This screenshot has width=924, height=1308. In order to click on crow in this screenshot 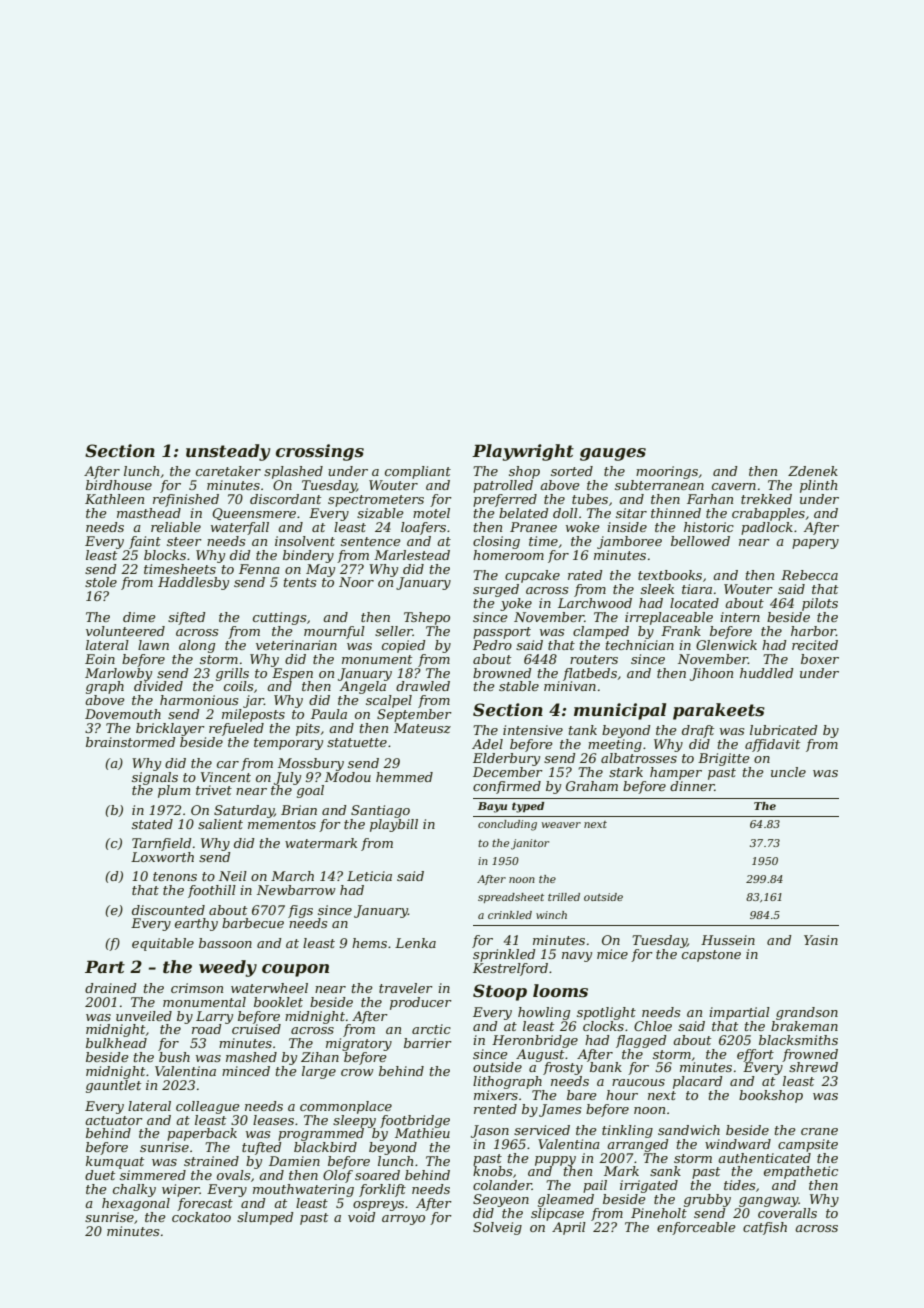, I will do `click(357, 1072)`.
